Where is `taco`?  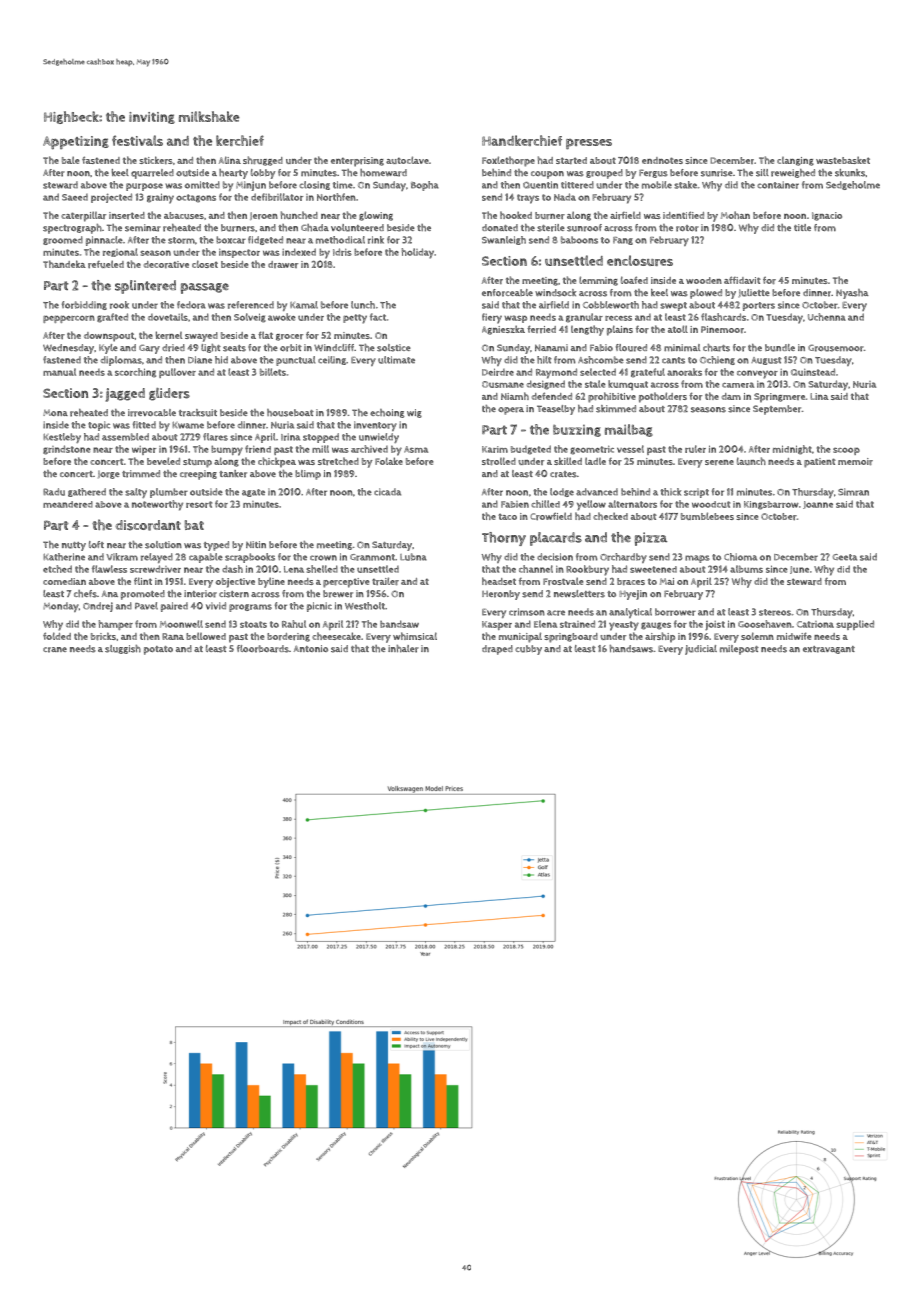 taco is located at coordinates (507, 516).
